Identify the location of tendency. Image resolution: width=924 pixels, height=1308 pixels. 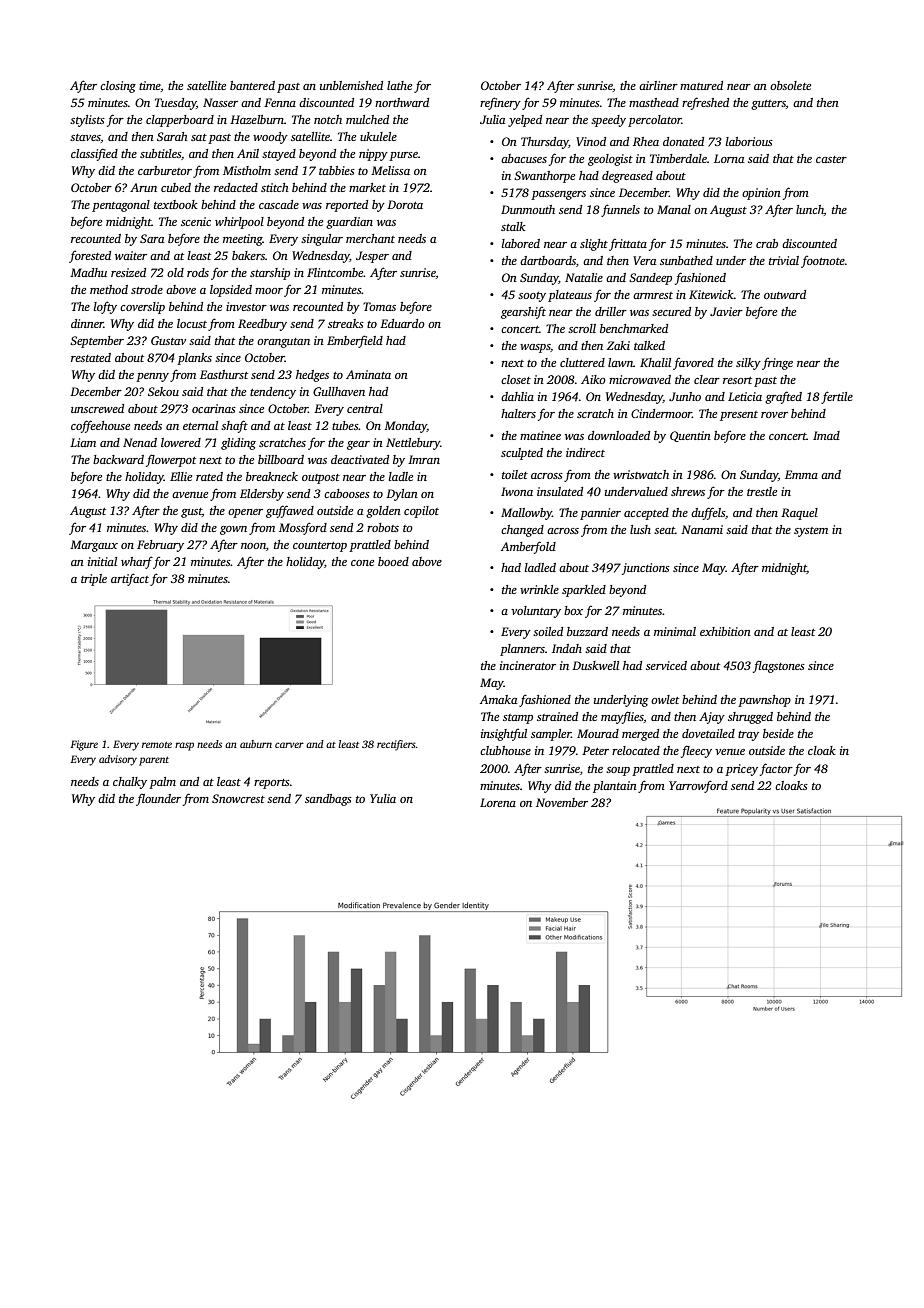
(273, 393).
